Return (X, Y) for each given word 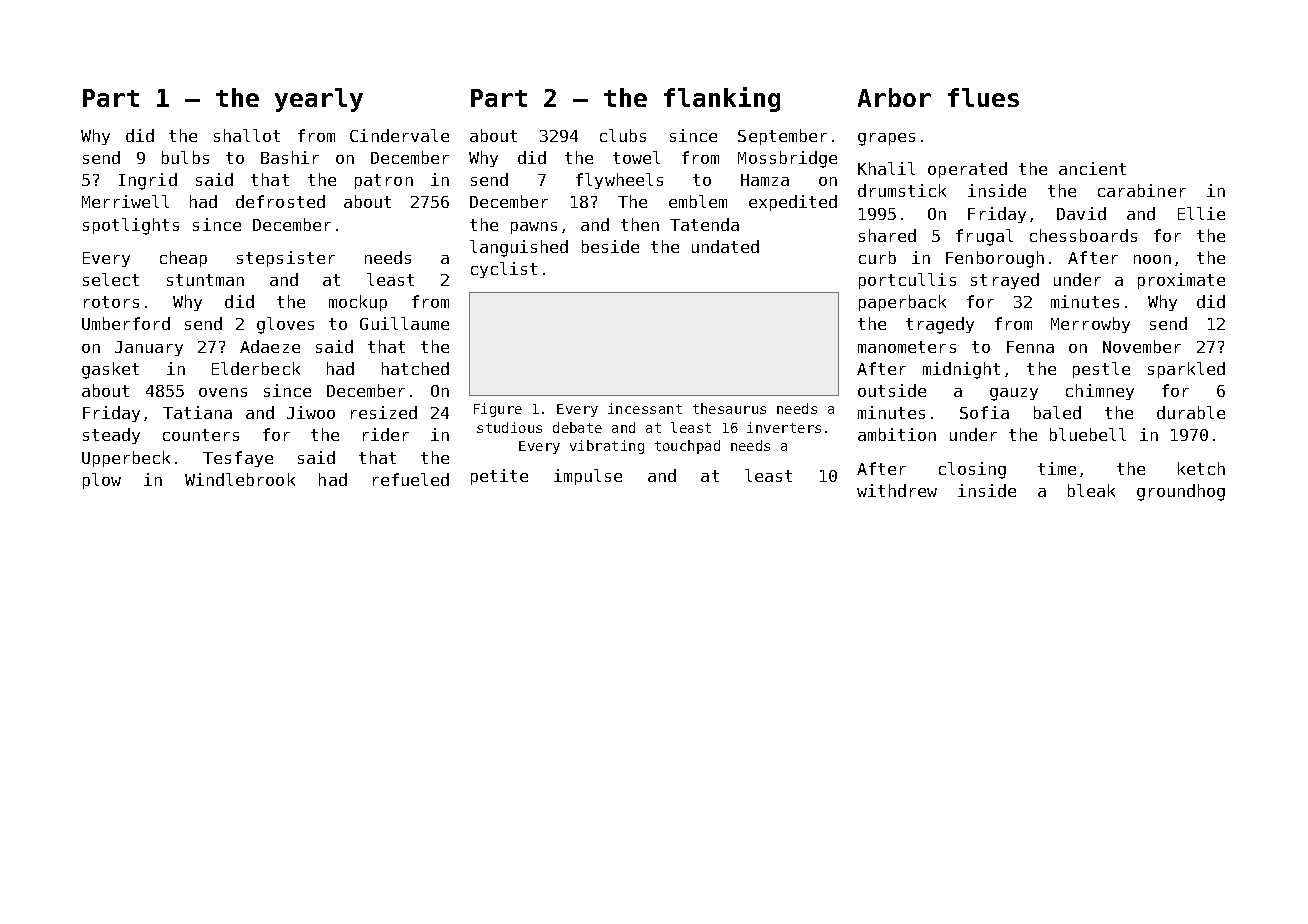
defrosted (280, 201)
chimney (1100, 392)
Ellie (1201, 213)
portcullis (907, 281)
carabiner (1142, 190)
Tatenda (704, 224)
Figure (498, 410)
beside (610, 246)
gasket (110, 370)
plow (102, 481)
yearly (319, 100)
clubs (623, 135)
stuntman (205, 280)
